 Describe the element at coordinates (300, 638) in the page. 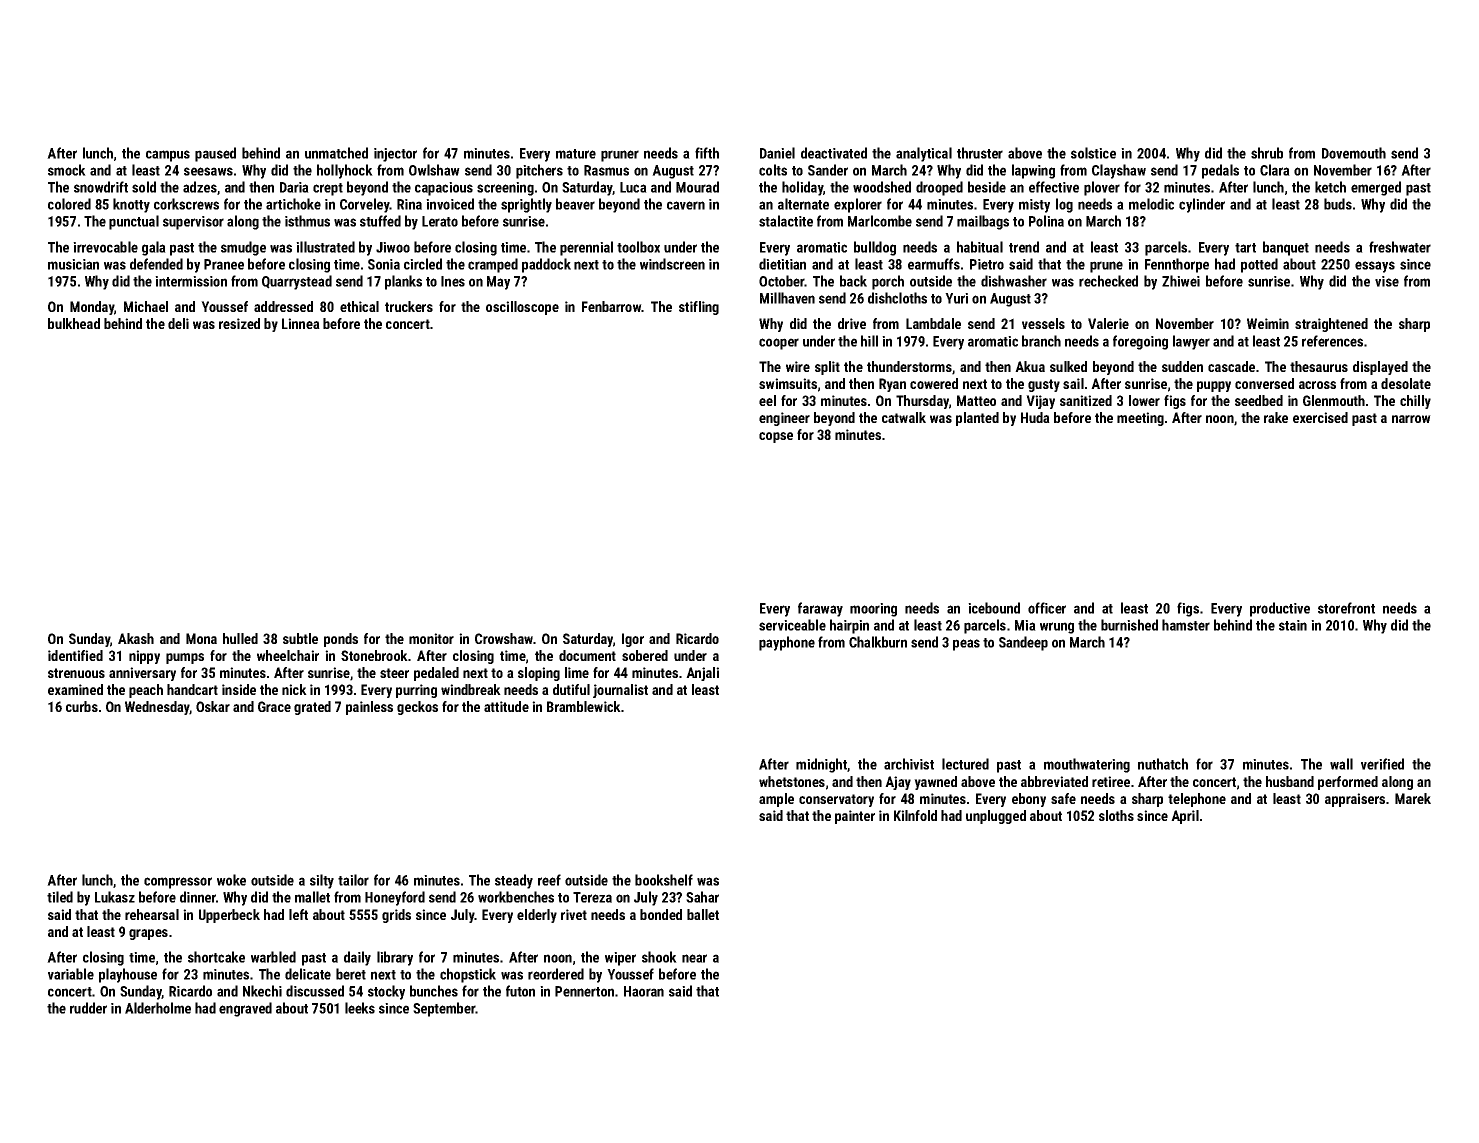

I see `subtle` at that location.
